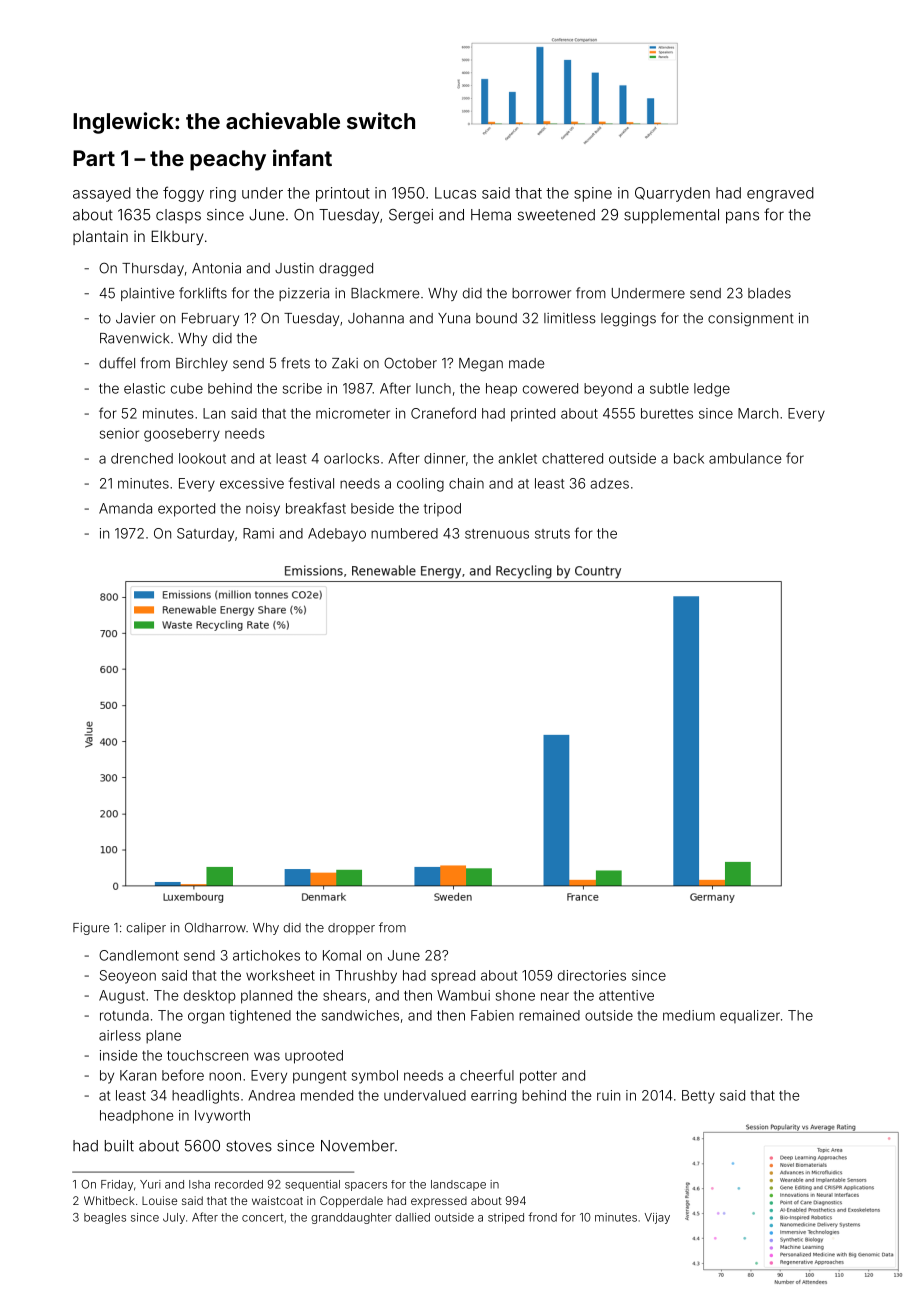  Describe the element at coordinates (745, 458) in the screenshot. I see `ambulance` at that location.
